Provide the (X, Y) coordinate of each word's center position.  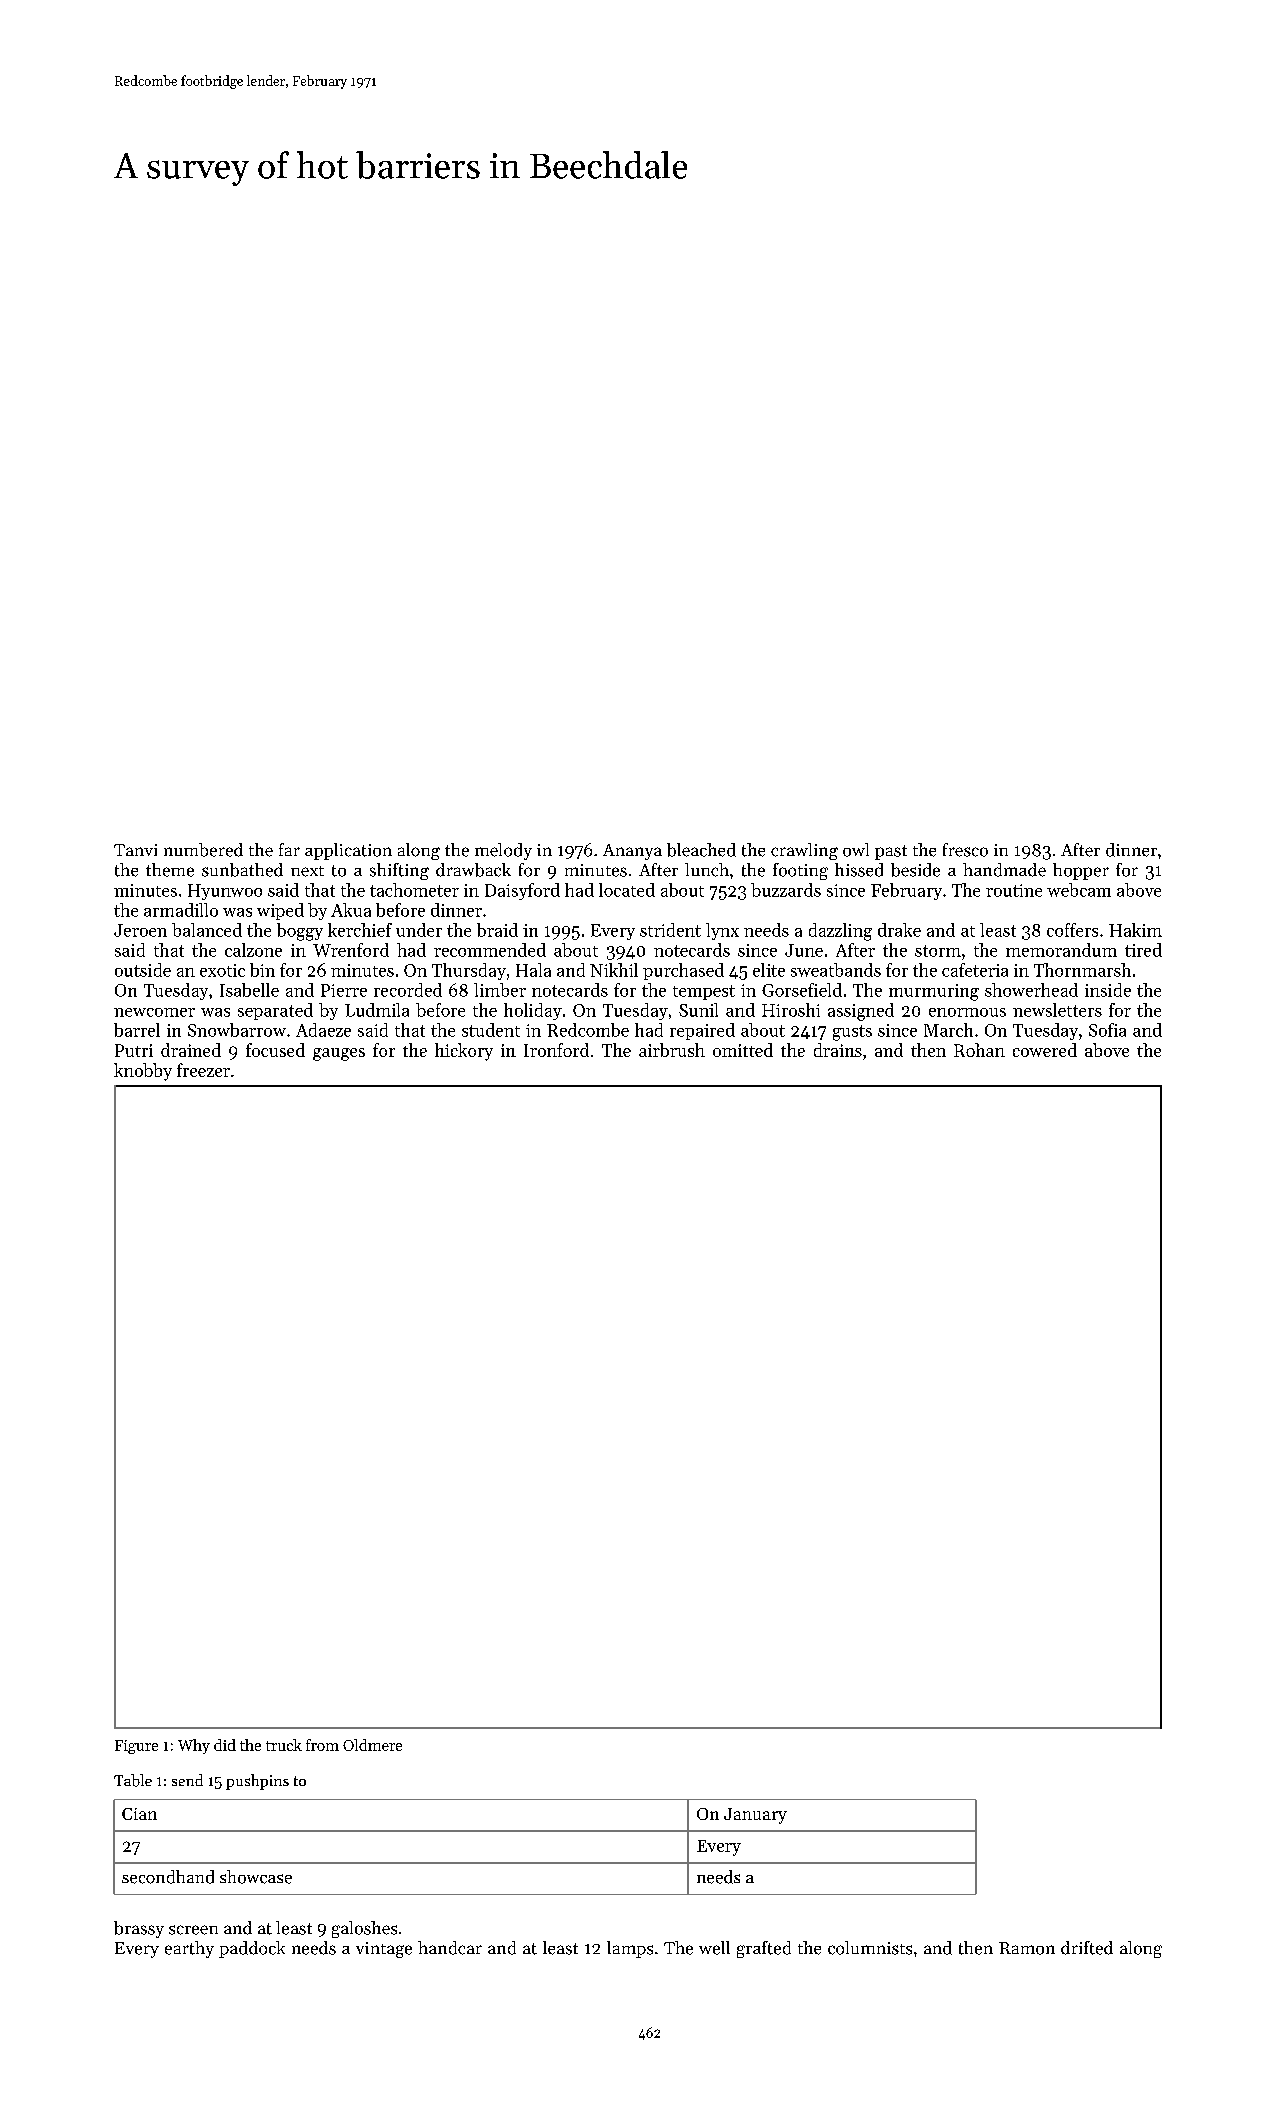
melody (503, 851)
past (891, 852)
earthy (189, 1949)
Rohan (979, 1050)
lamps (630, 1949)
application (348, 851)
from (322, 1745)
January (755, 1816)
